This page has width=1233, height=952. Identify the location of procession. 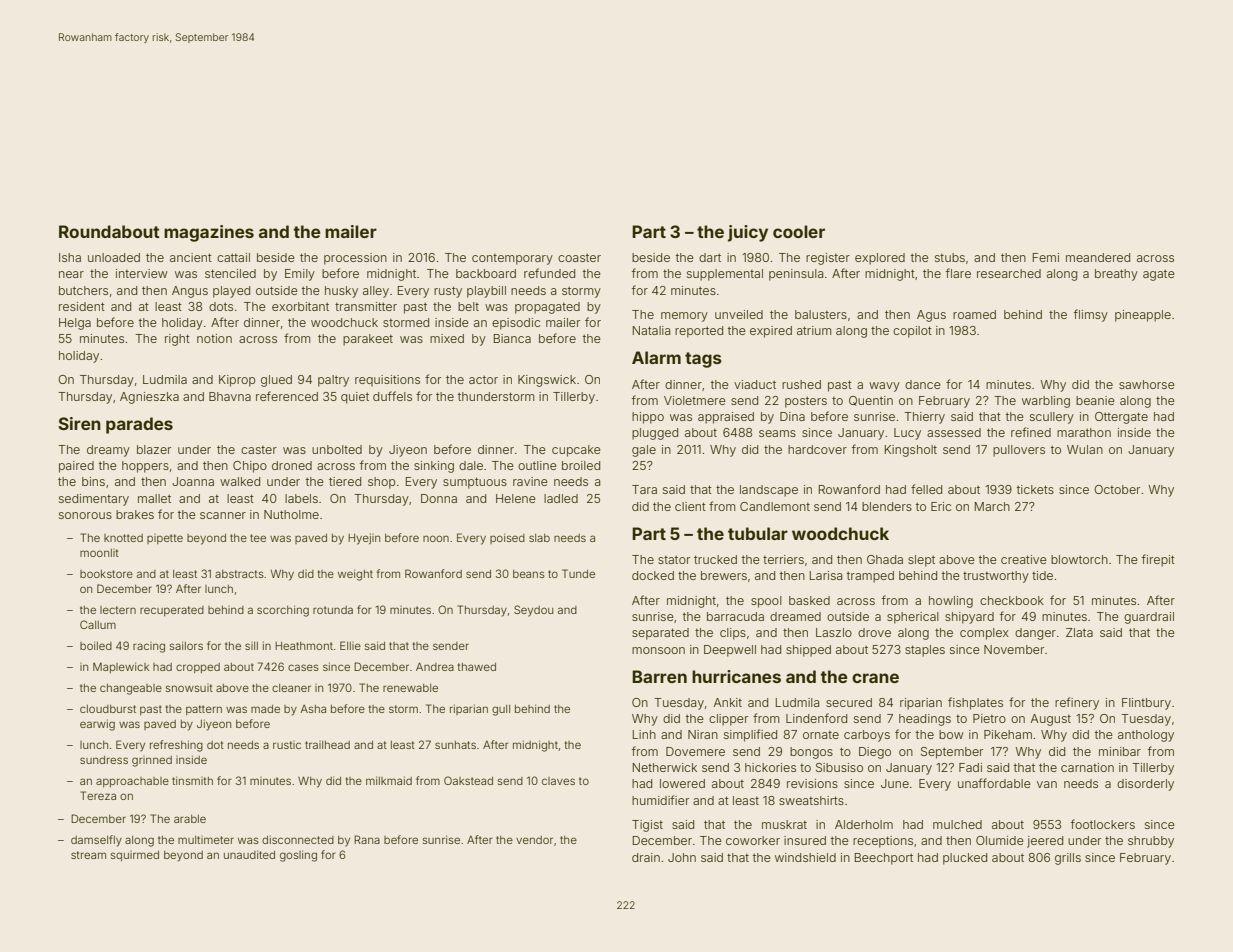
(355, 259).
